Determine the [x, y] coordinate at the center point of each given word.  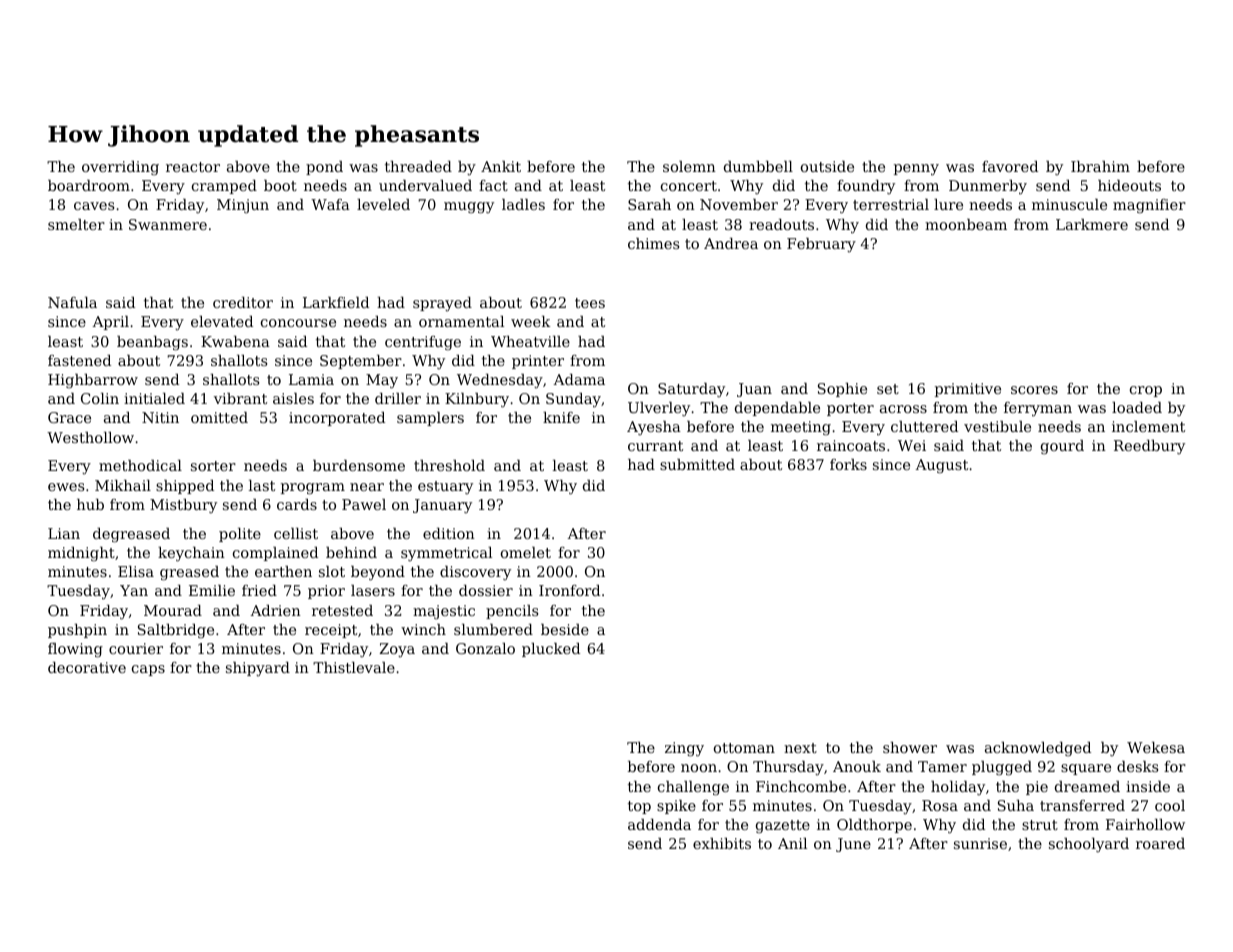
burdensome [359, 465]
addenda [659, 824]
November [739, 204]
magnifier [1149, 206]
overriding [120, 168]
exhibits [722, 843]
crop [1146, 391]
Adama [579, 379]
